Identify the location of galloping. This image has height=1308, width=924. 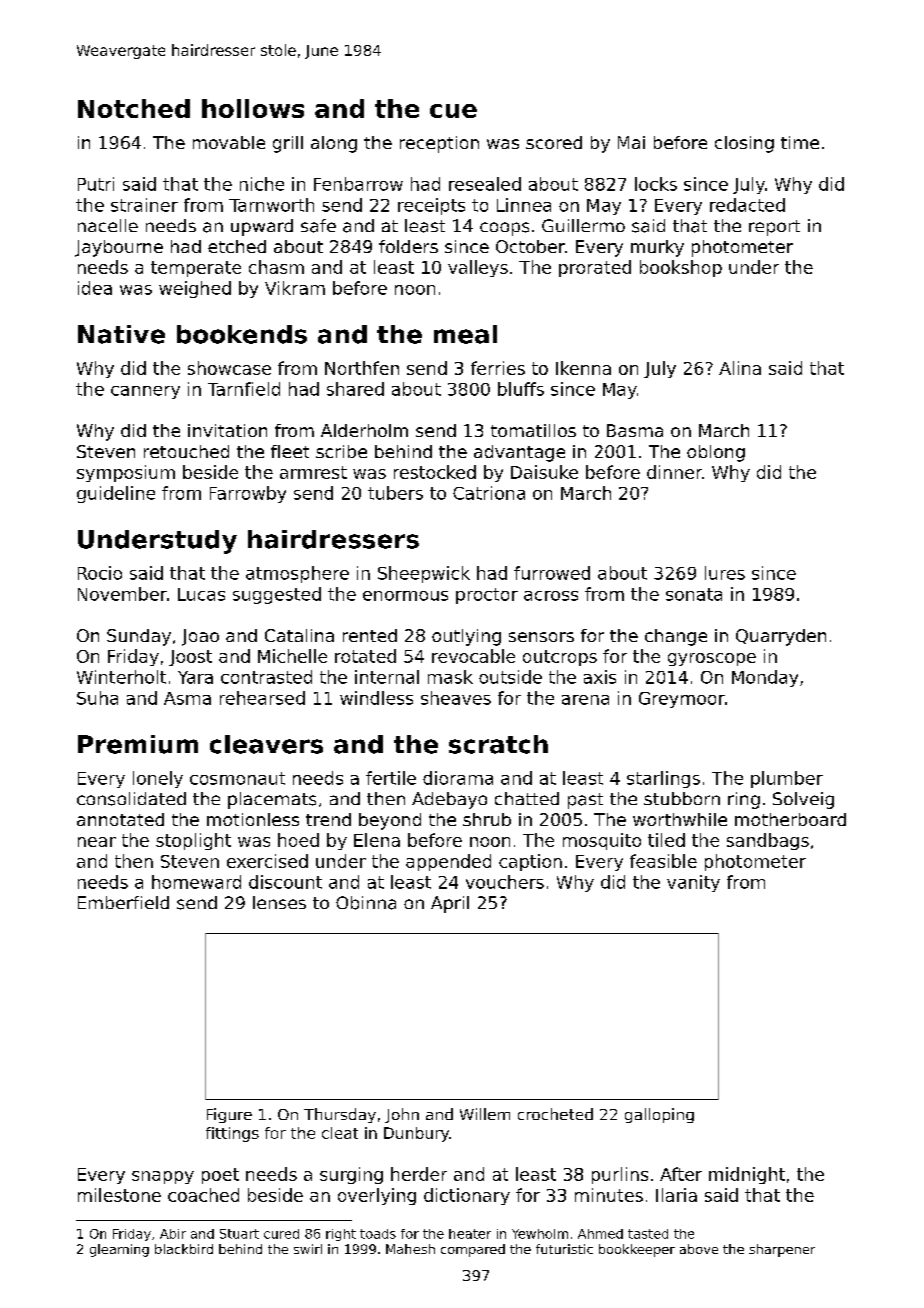
(659, 1115).
